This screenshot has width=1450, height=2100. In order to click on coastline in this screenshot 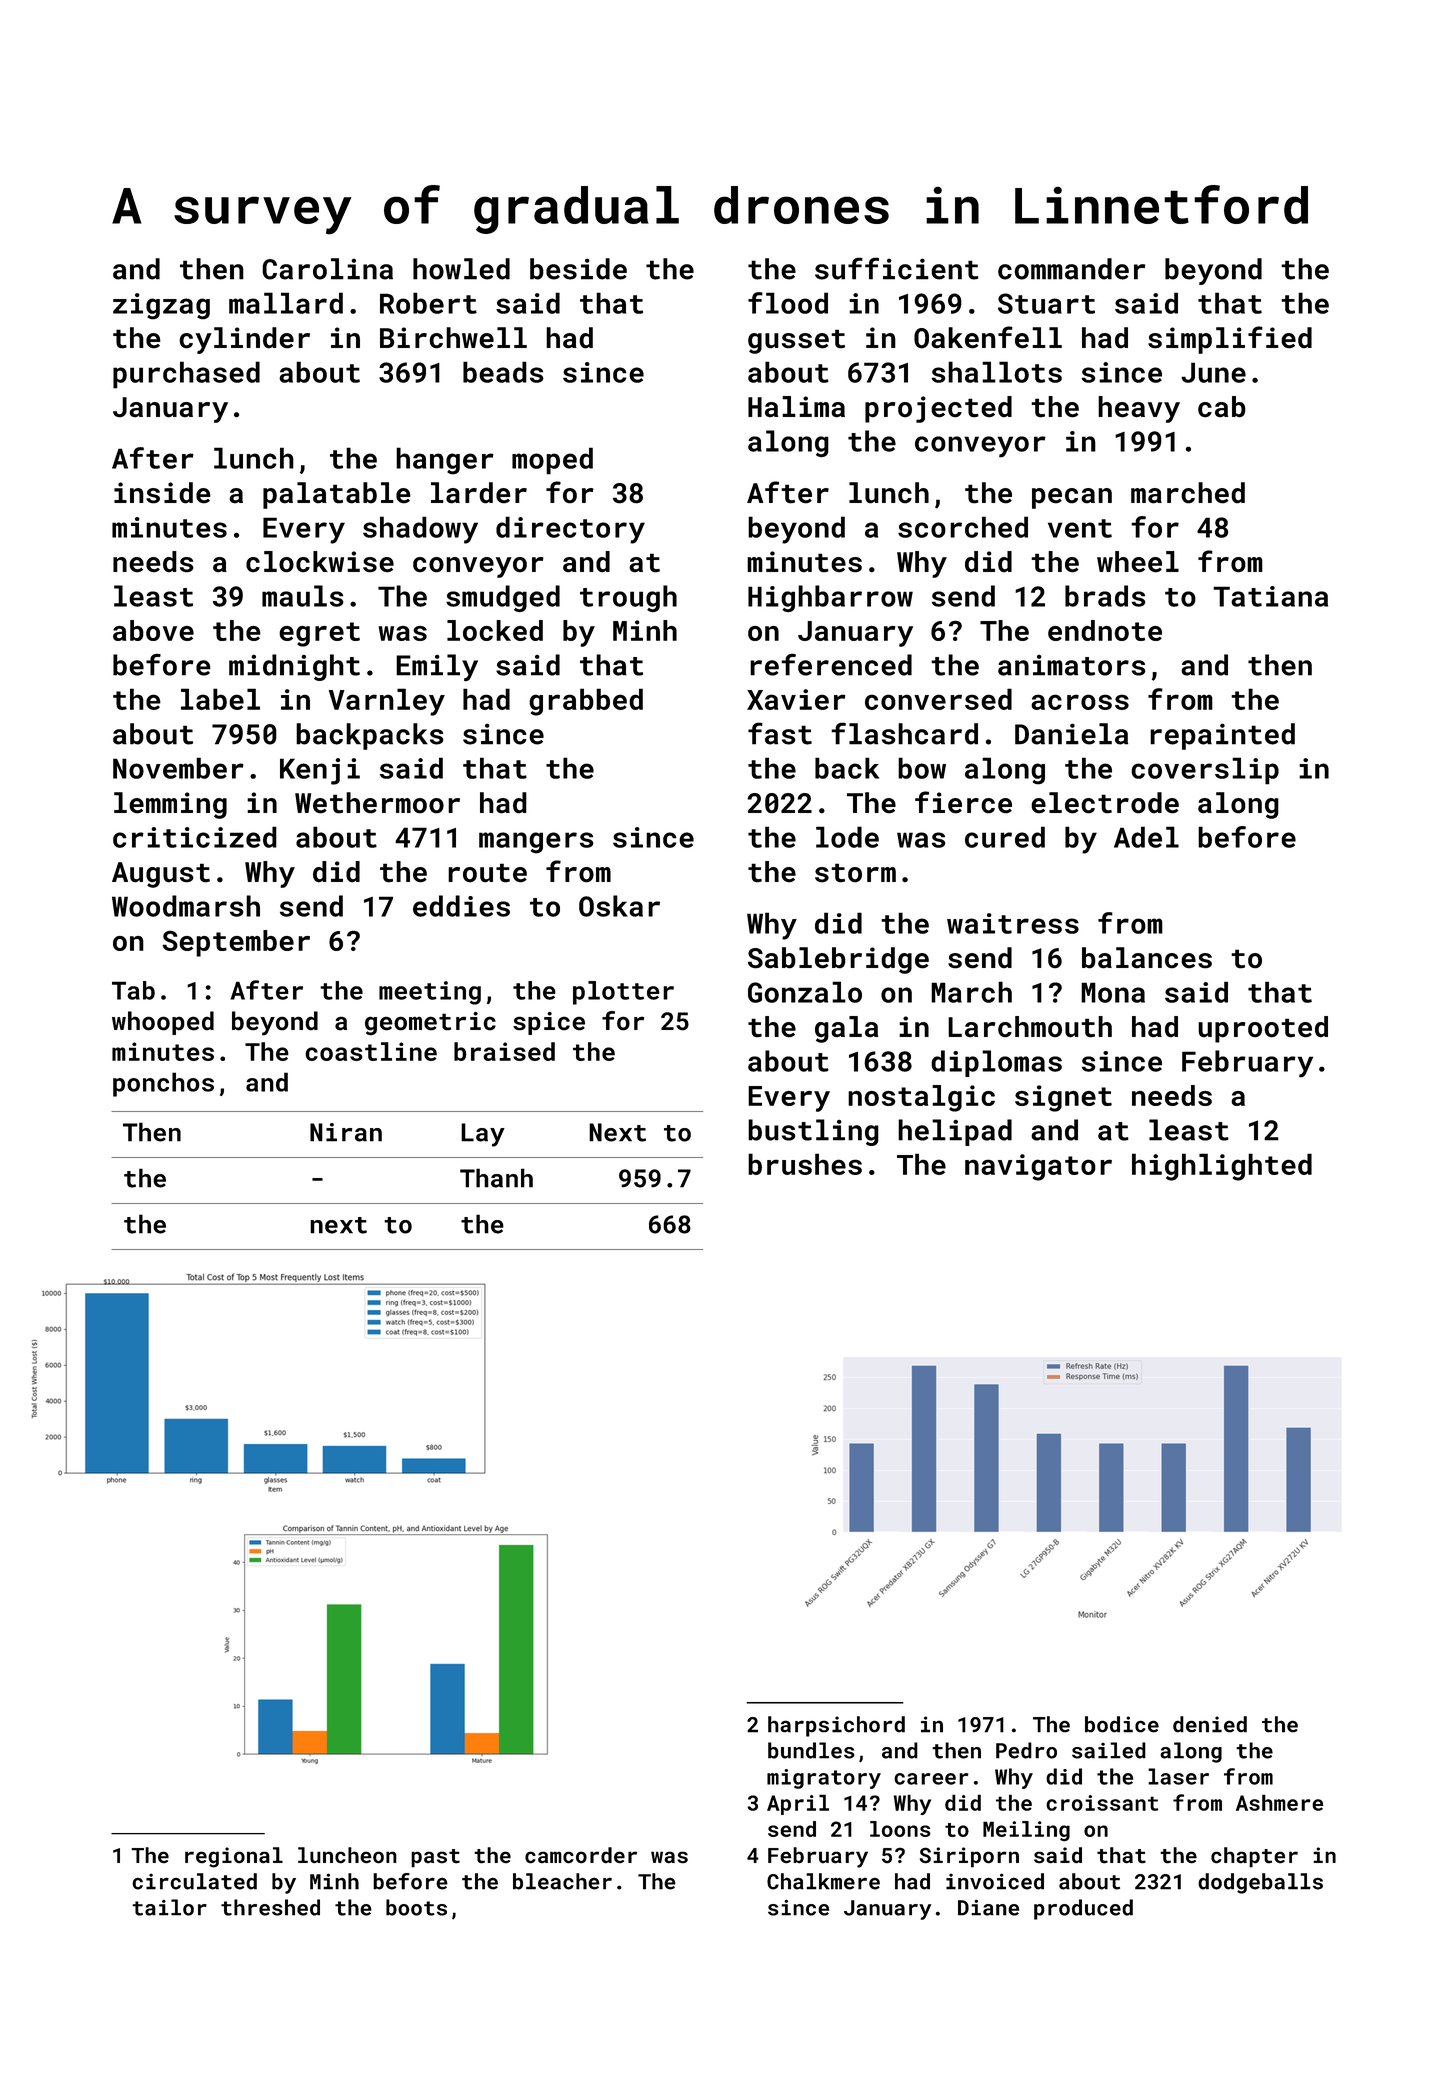, I will do `click(371, 1051)`.
